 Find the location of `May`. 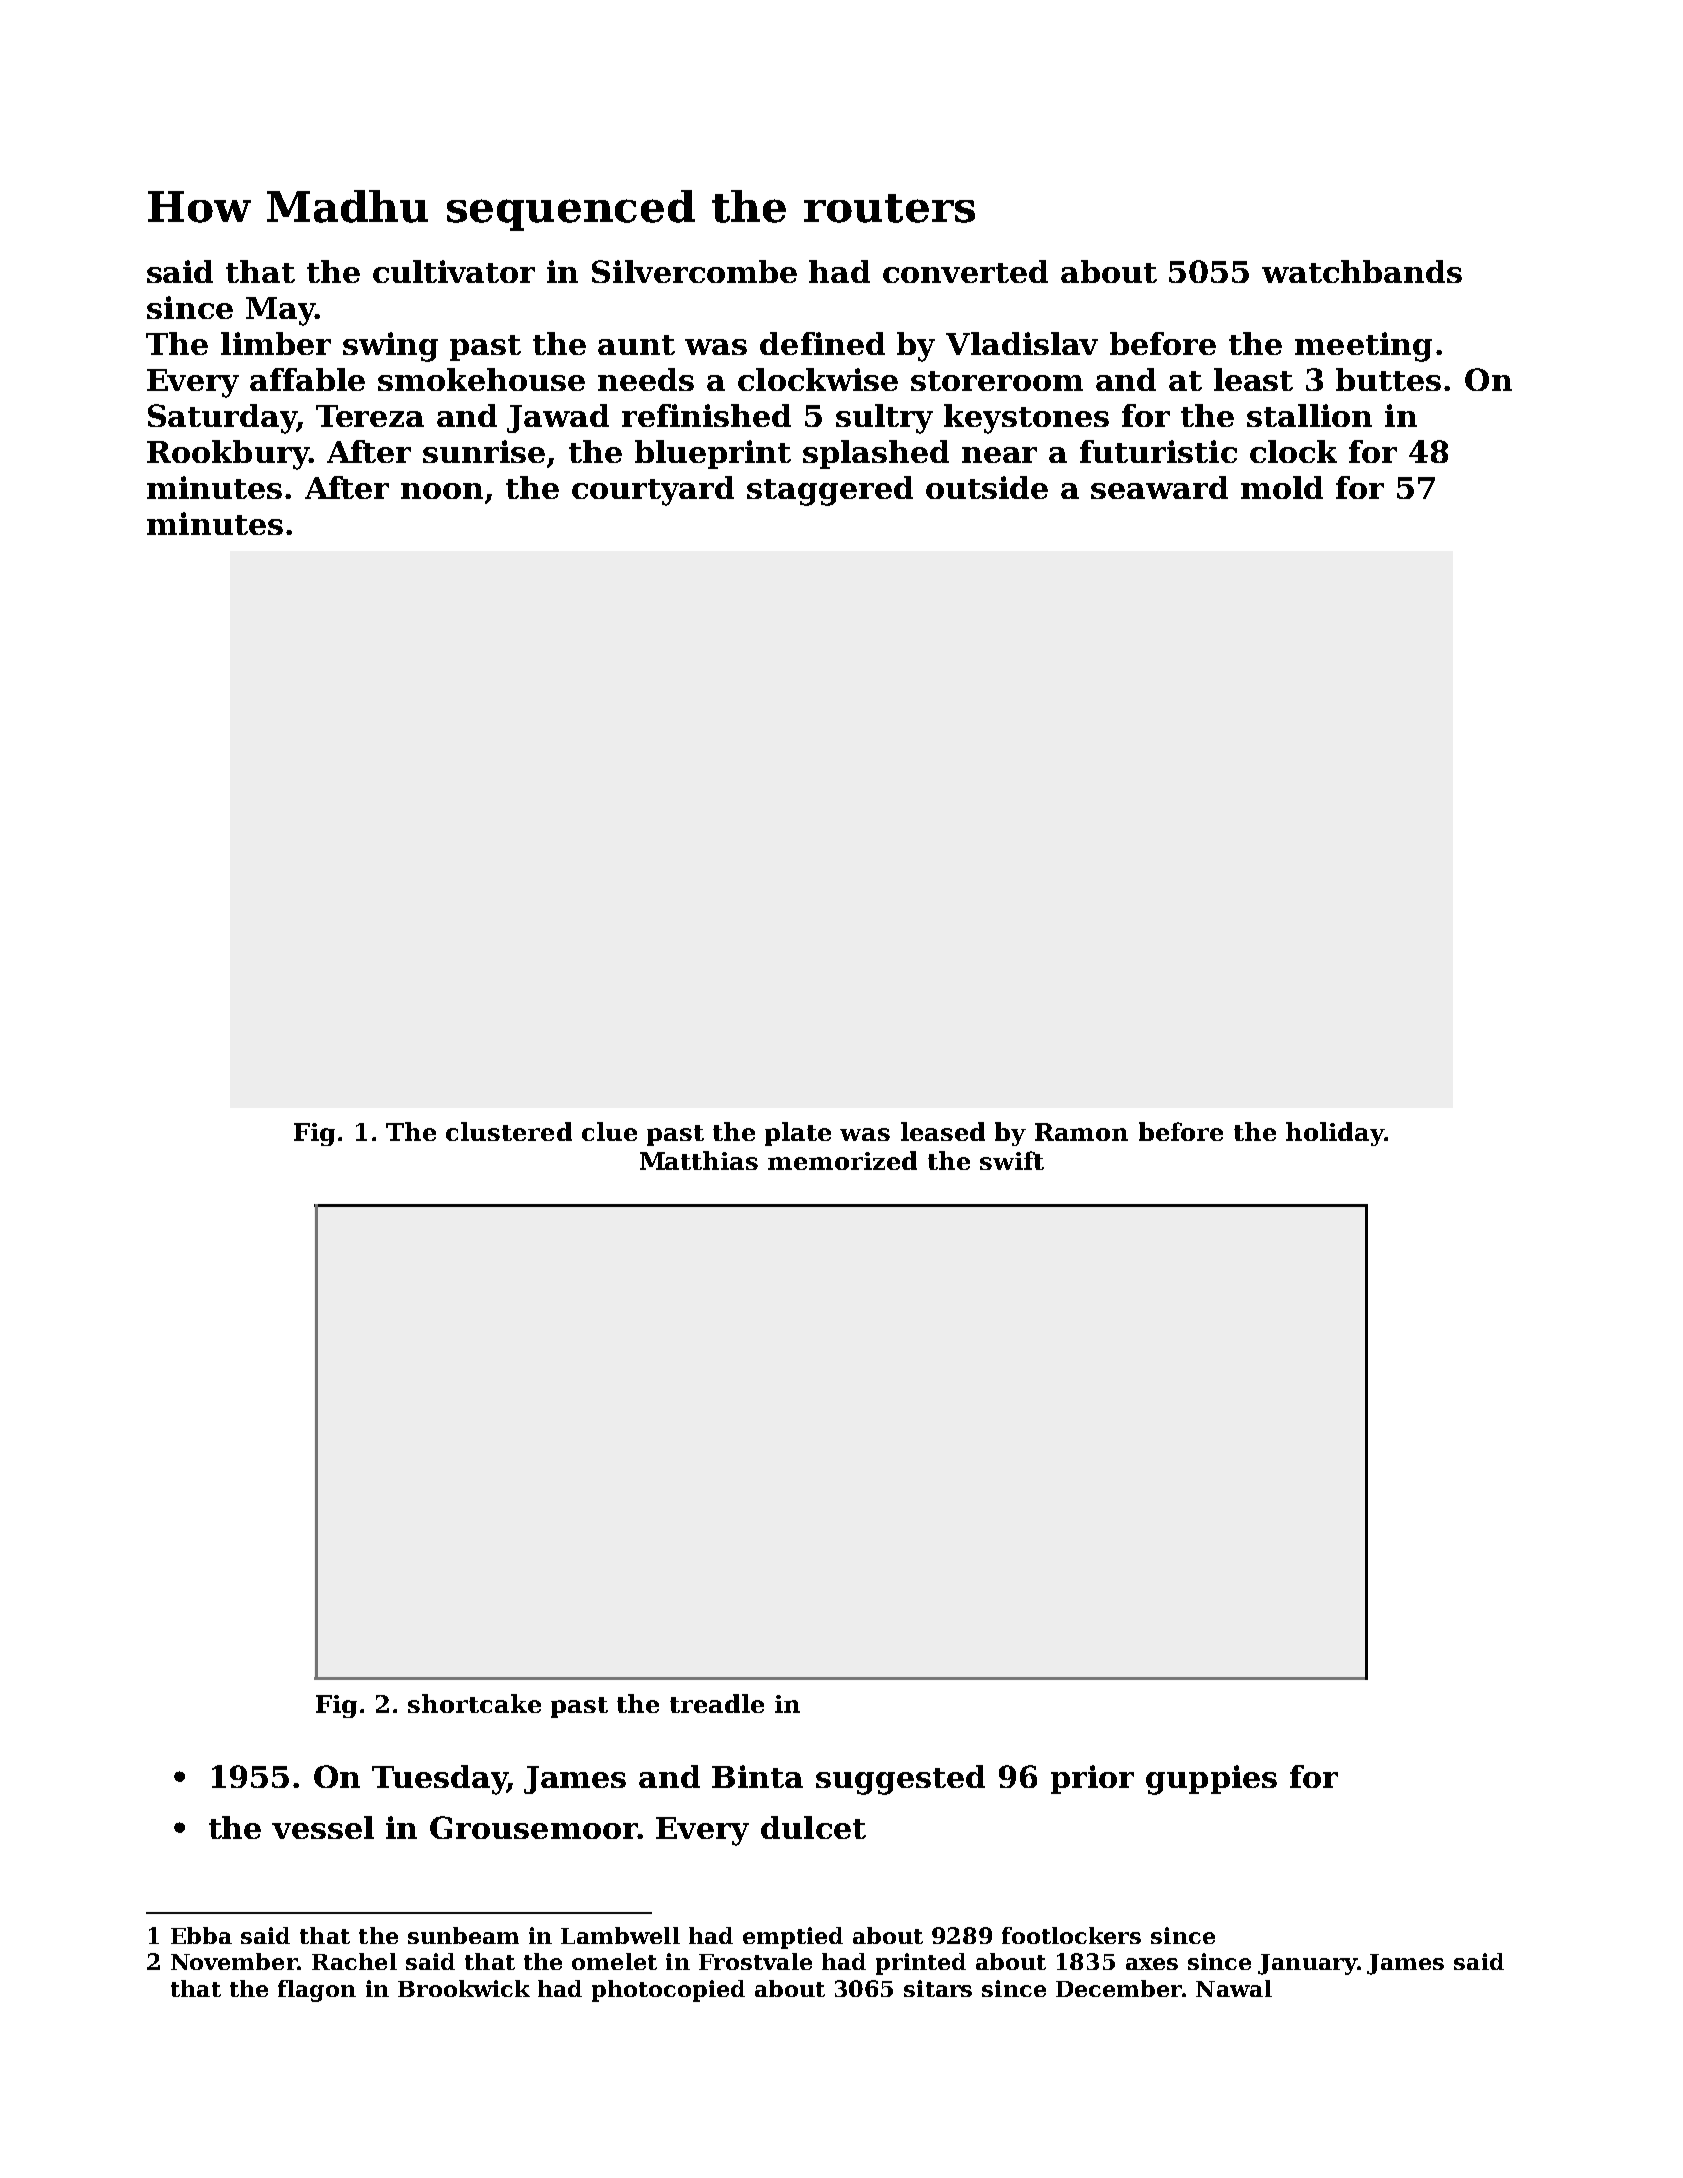

May is located at coordinates (280, 311).
